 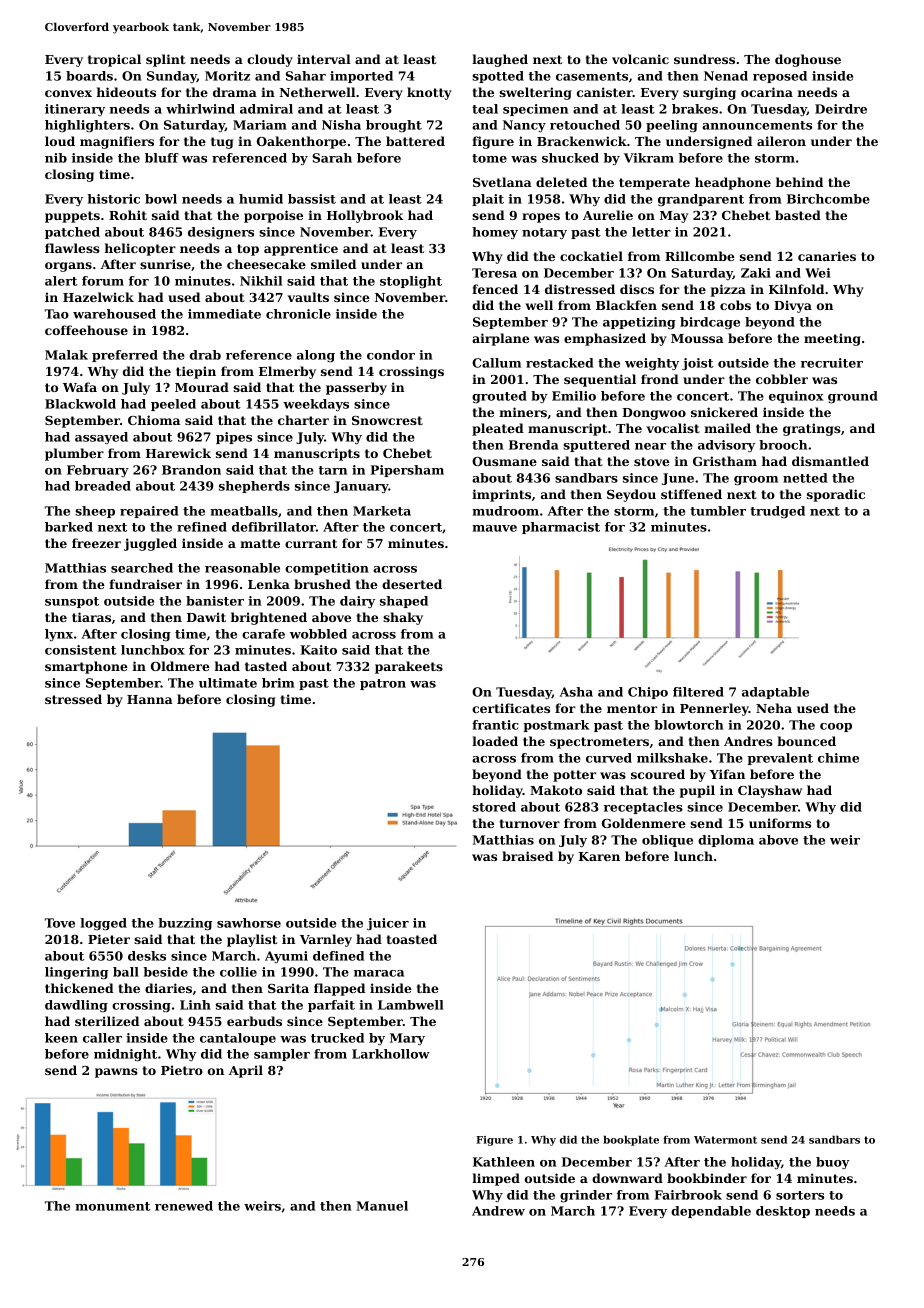 What do you see at coordinates (718, 511) in the document?
I see `tumbler` at bounding box center [718, 511].
